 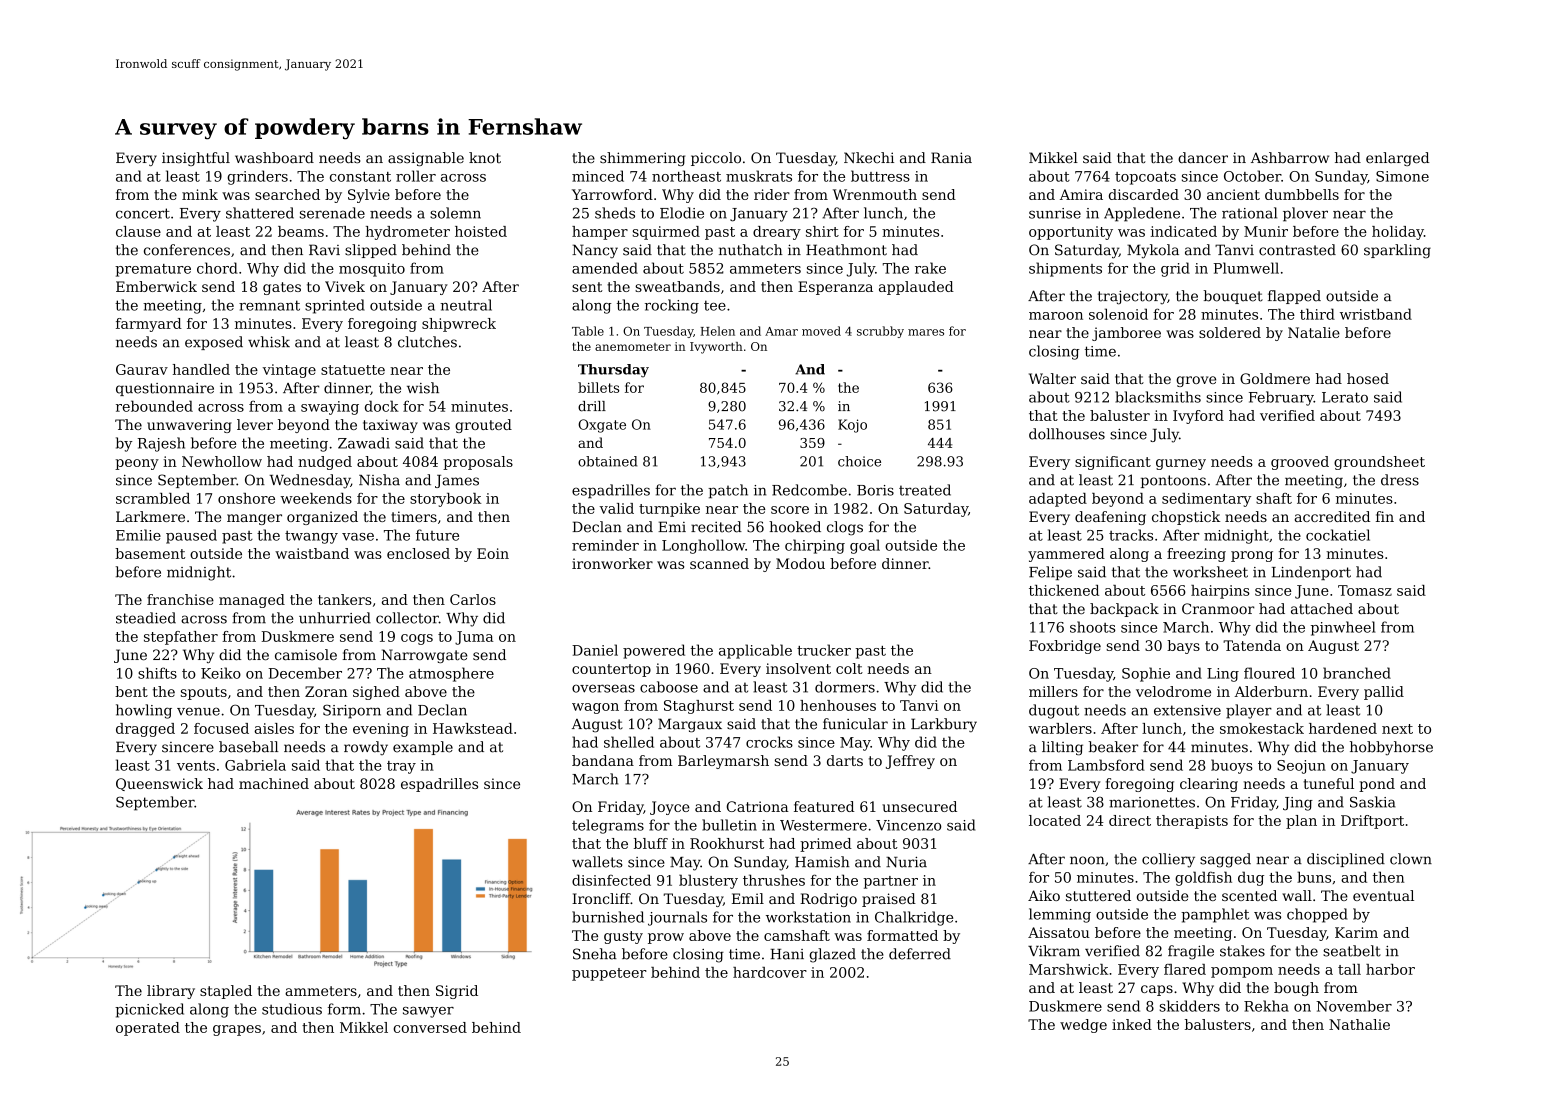 I want to click on clown, so click(x=1411, y=859).
